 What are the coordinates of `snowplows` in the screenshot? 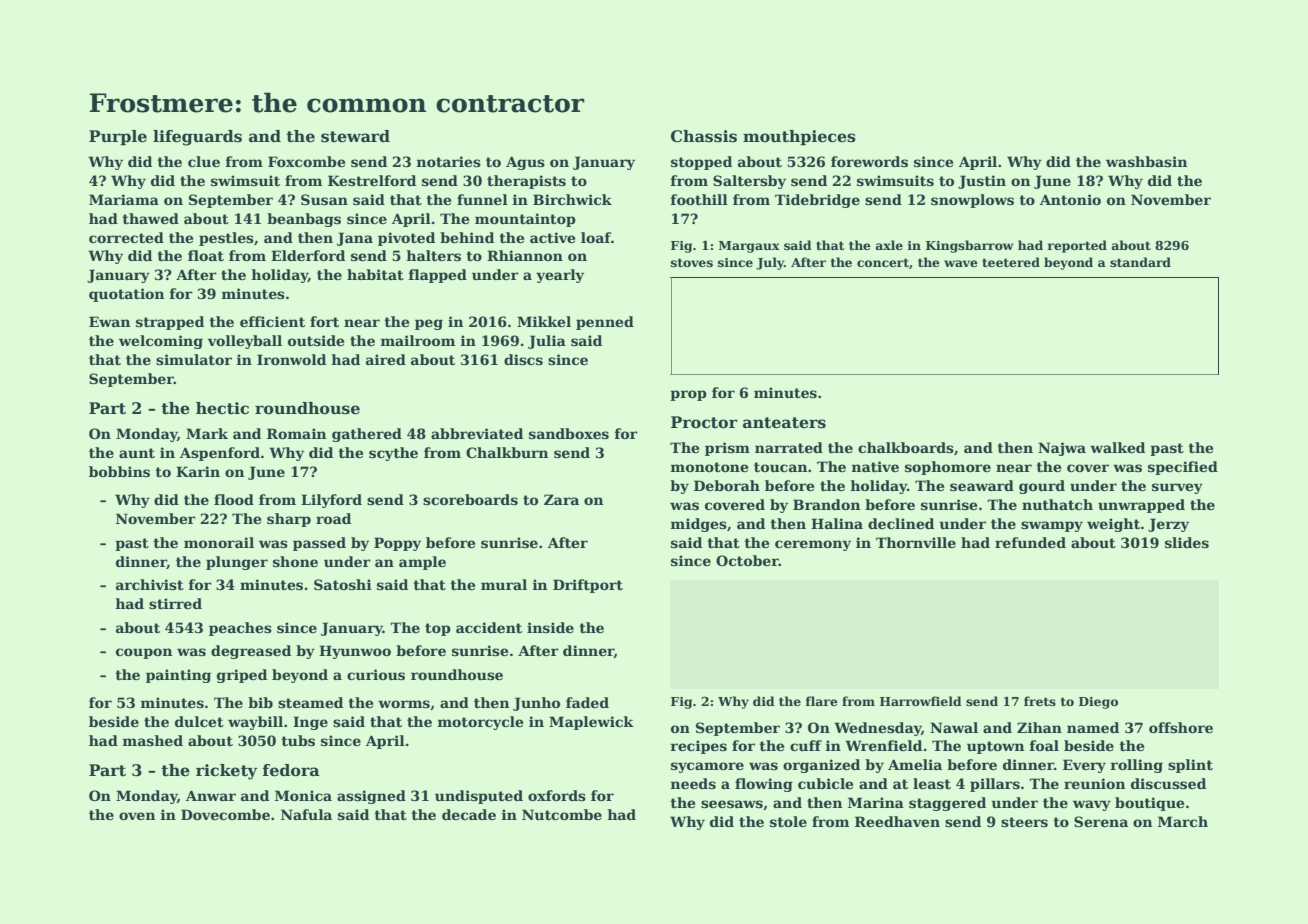 It's located at (972, 201).
